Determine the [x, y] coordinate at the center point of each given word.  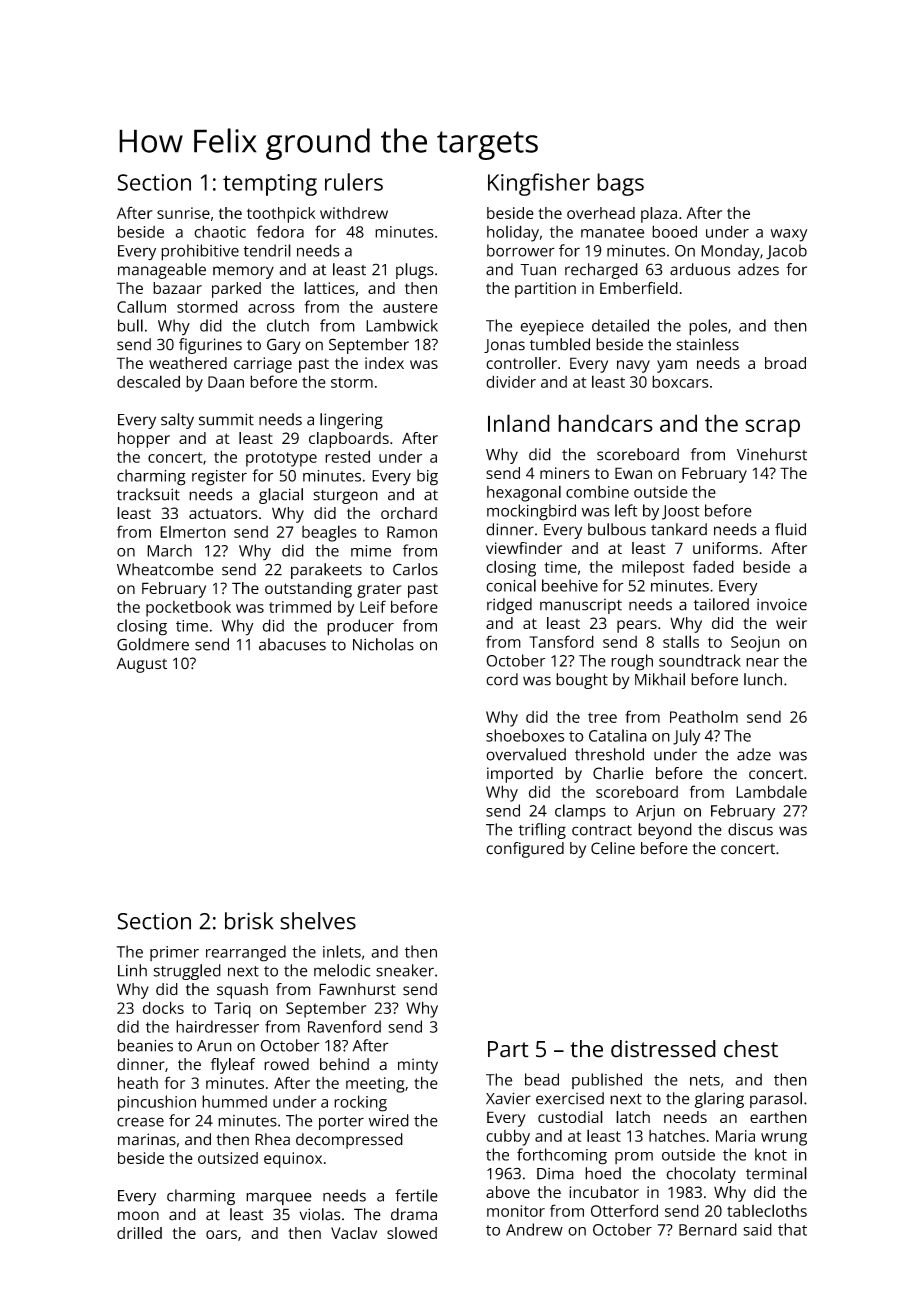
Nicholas [383, 644]
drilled [139, 1233]
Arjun [655, 813]
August [141, 665]
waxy [789, 235]
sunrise [183, 213]
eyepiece [552, 328]
